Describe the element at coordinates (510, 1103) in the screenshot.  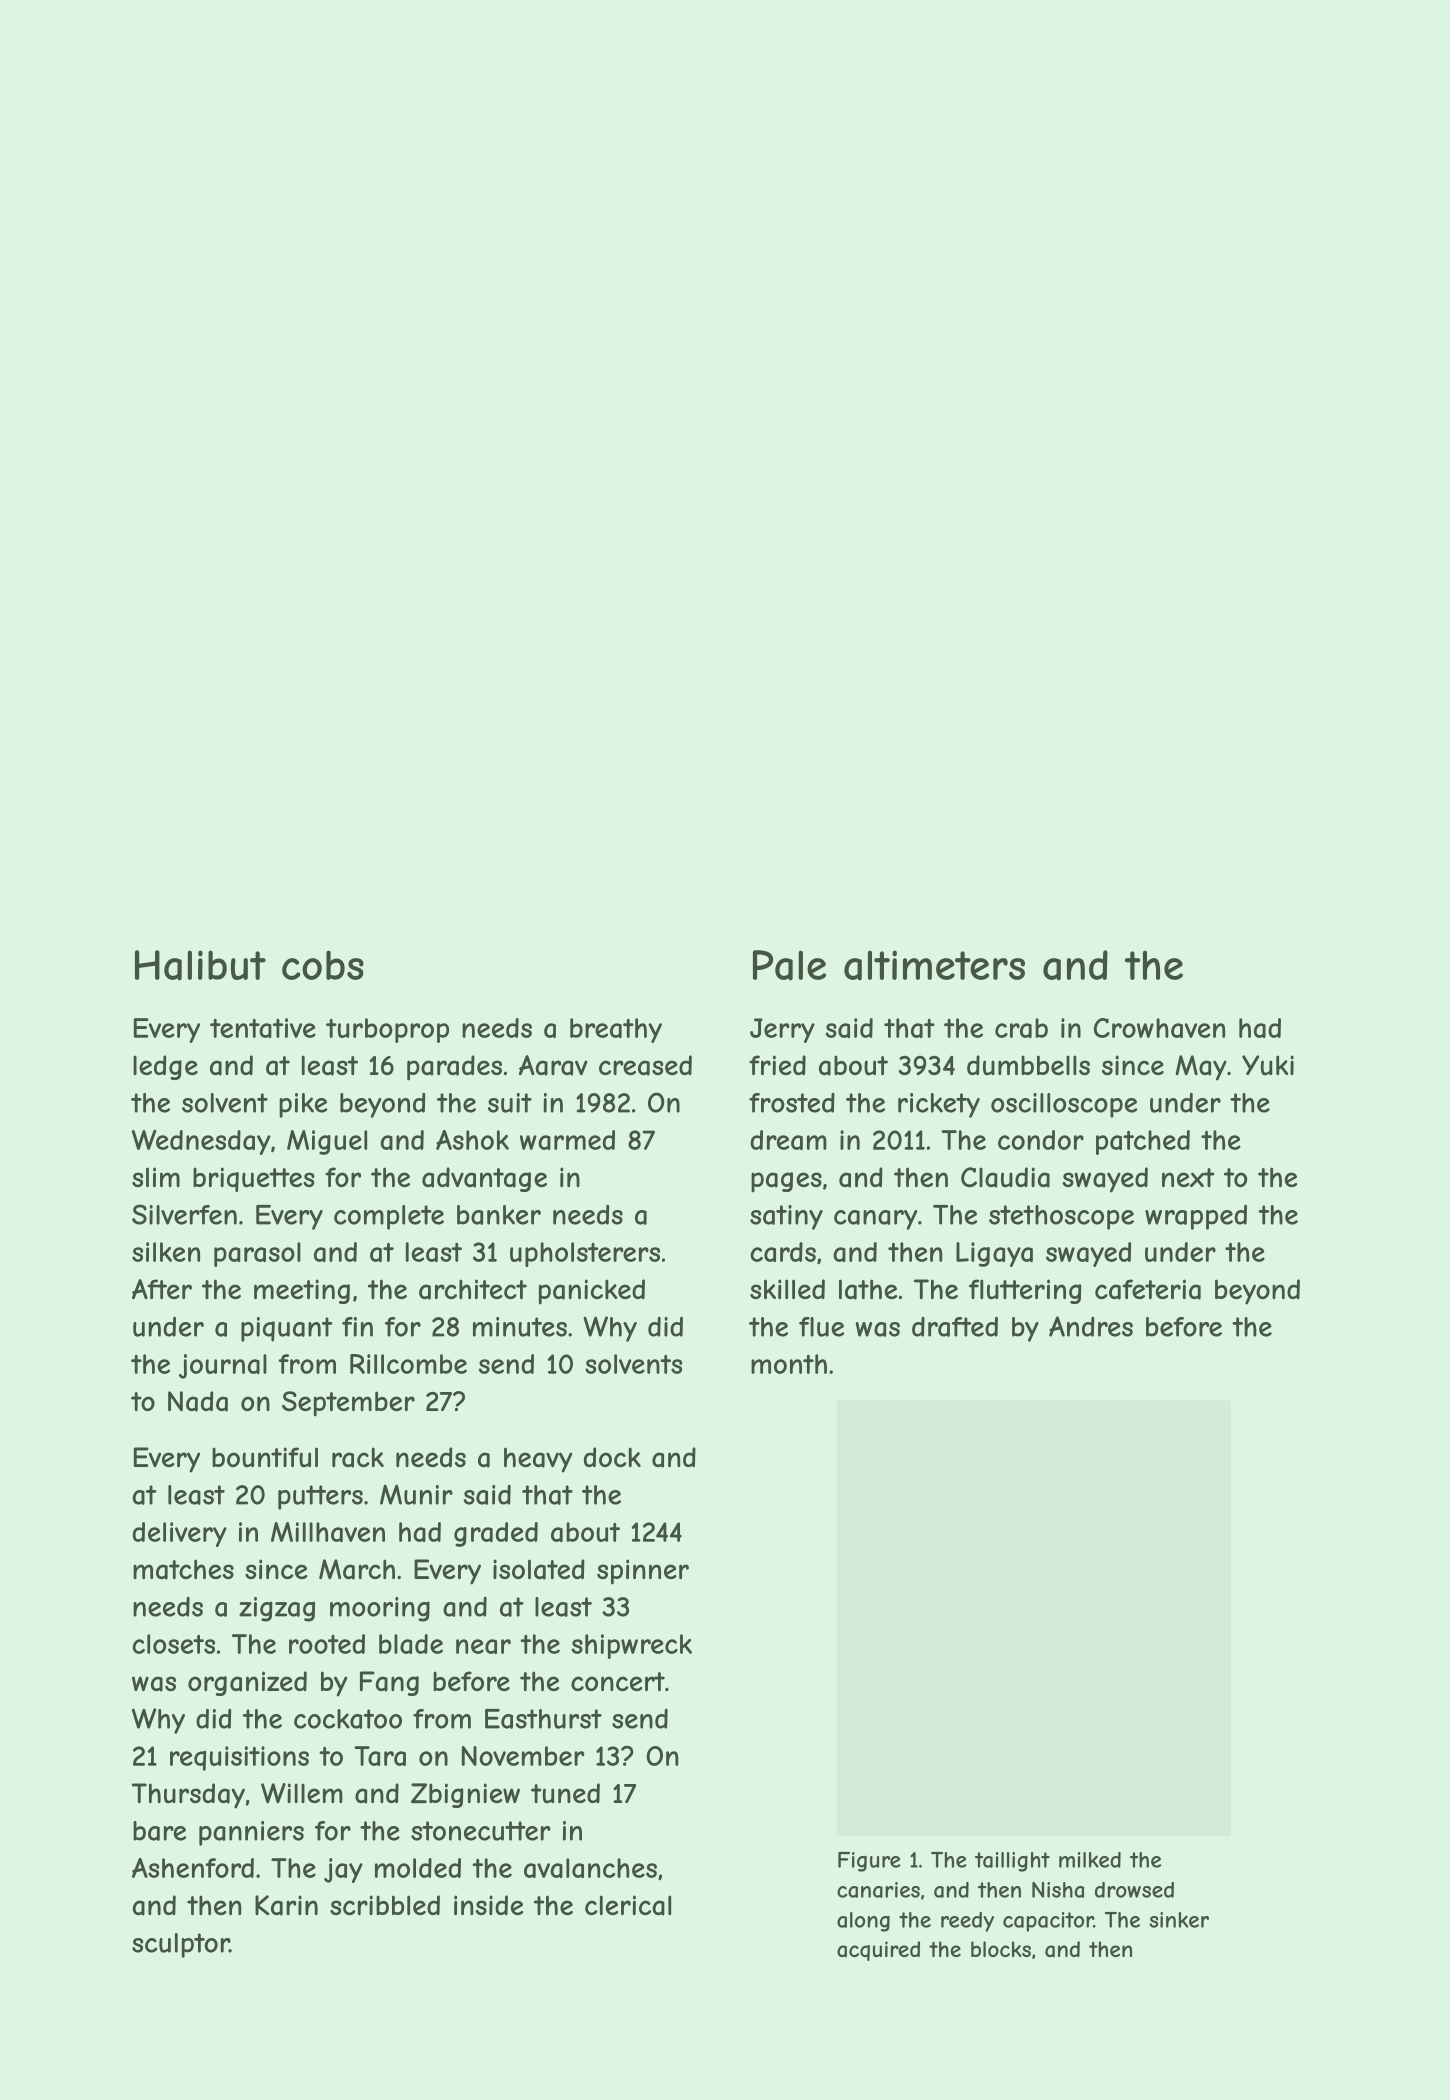
I see `suit` at that location.
